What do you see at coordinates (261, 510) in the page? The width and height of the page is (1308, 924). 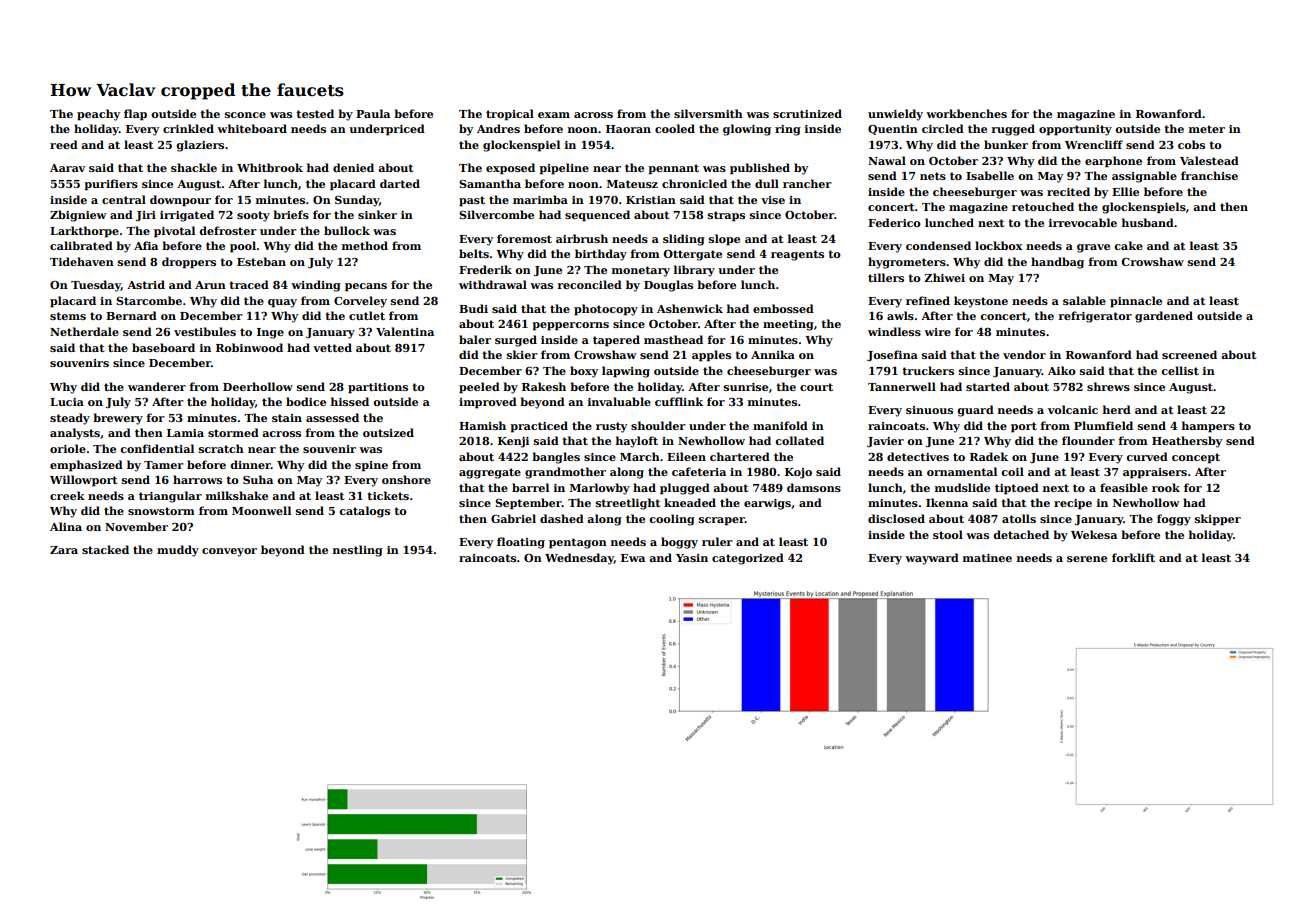 I see `Moonwell` at bounding box center [261, 510].
